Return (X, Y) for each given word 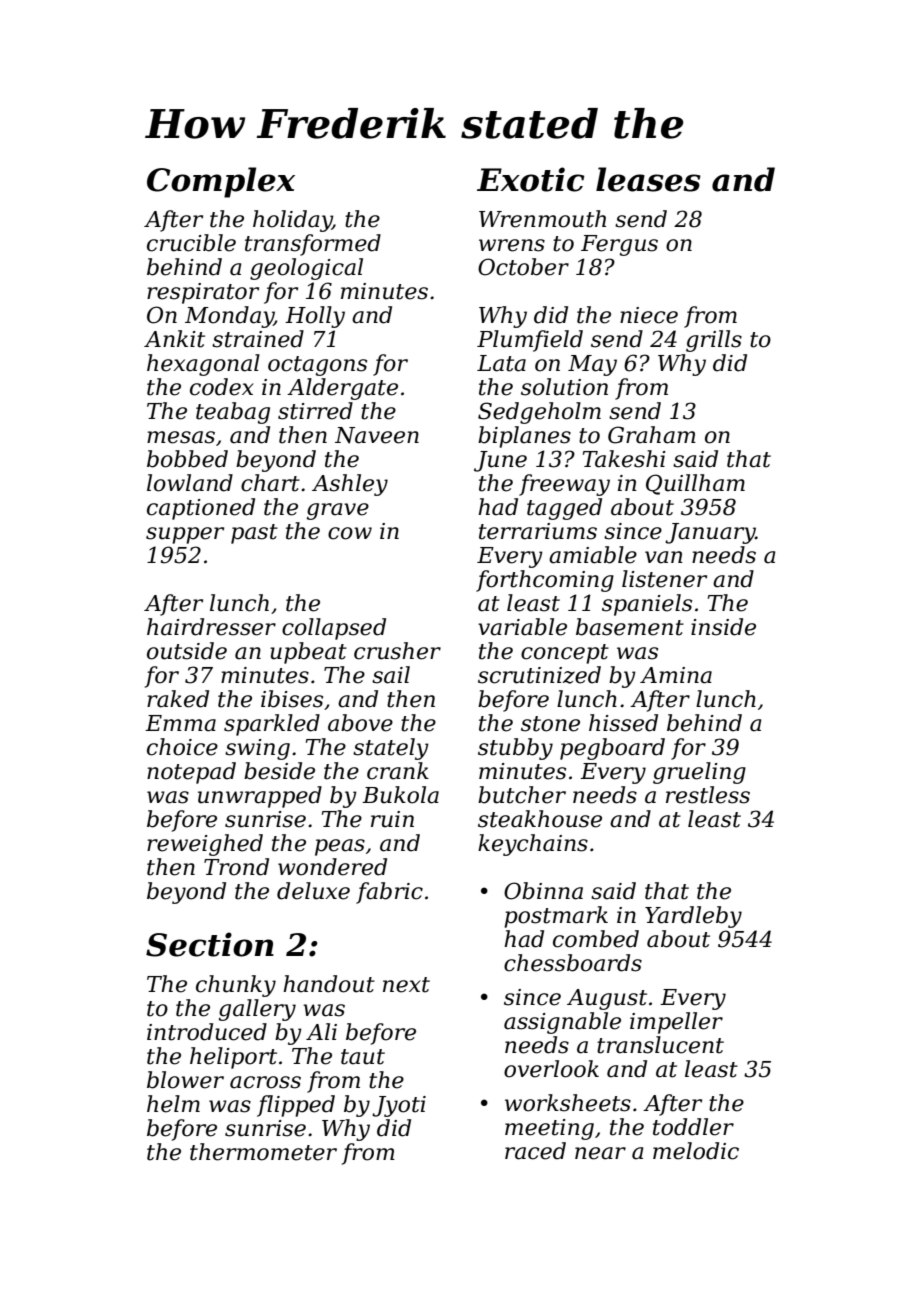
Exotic (530, 179)
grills (714, 341)
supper (185, 535)
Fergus (619, 245)
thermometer (263, 1152)
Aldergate (342, 389)
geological (306, 269)
